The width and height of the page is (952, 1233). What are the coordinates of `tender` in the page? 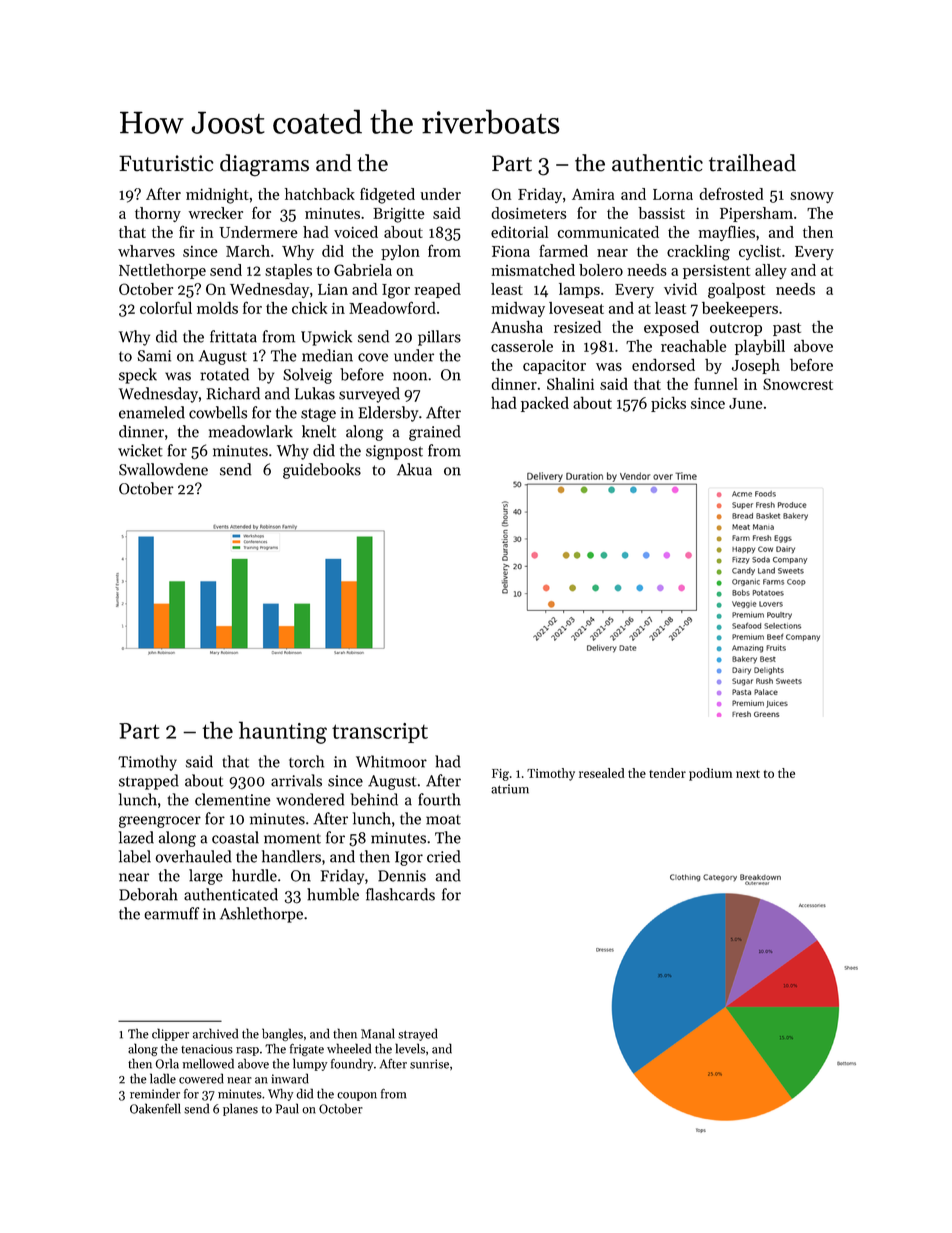 It's located at (667, 773).
